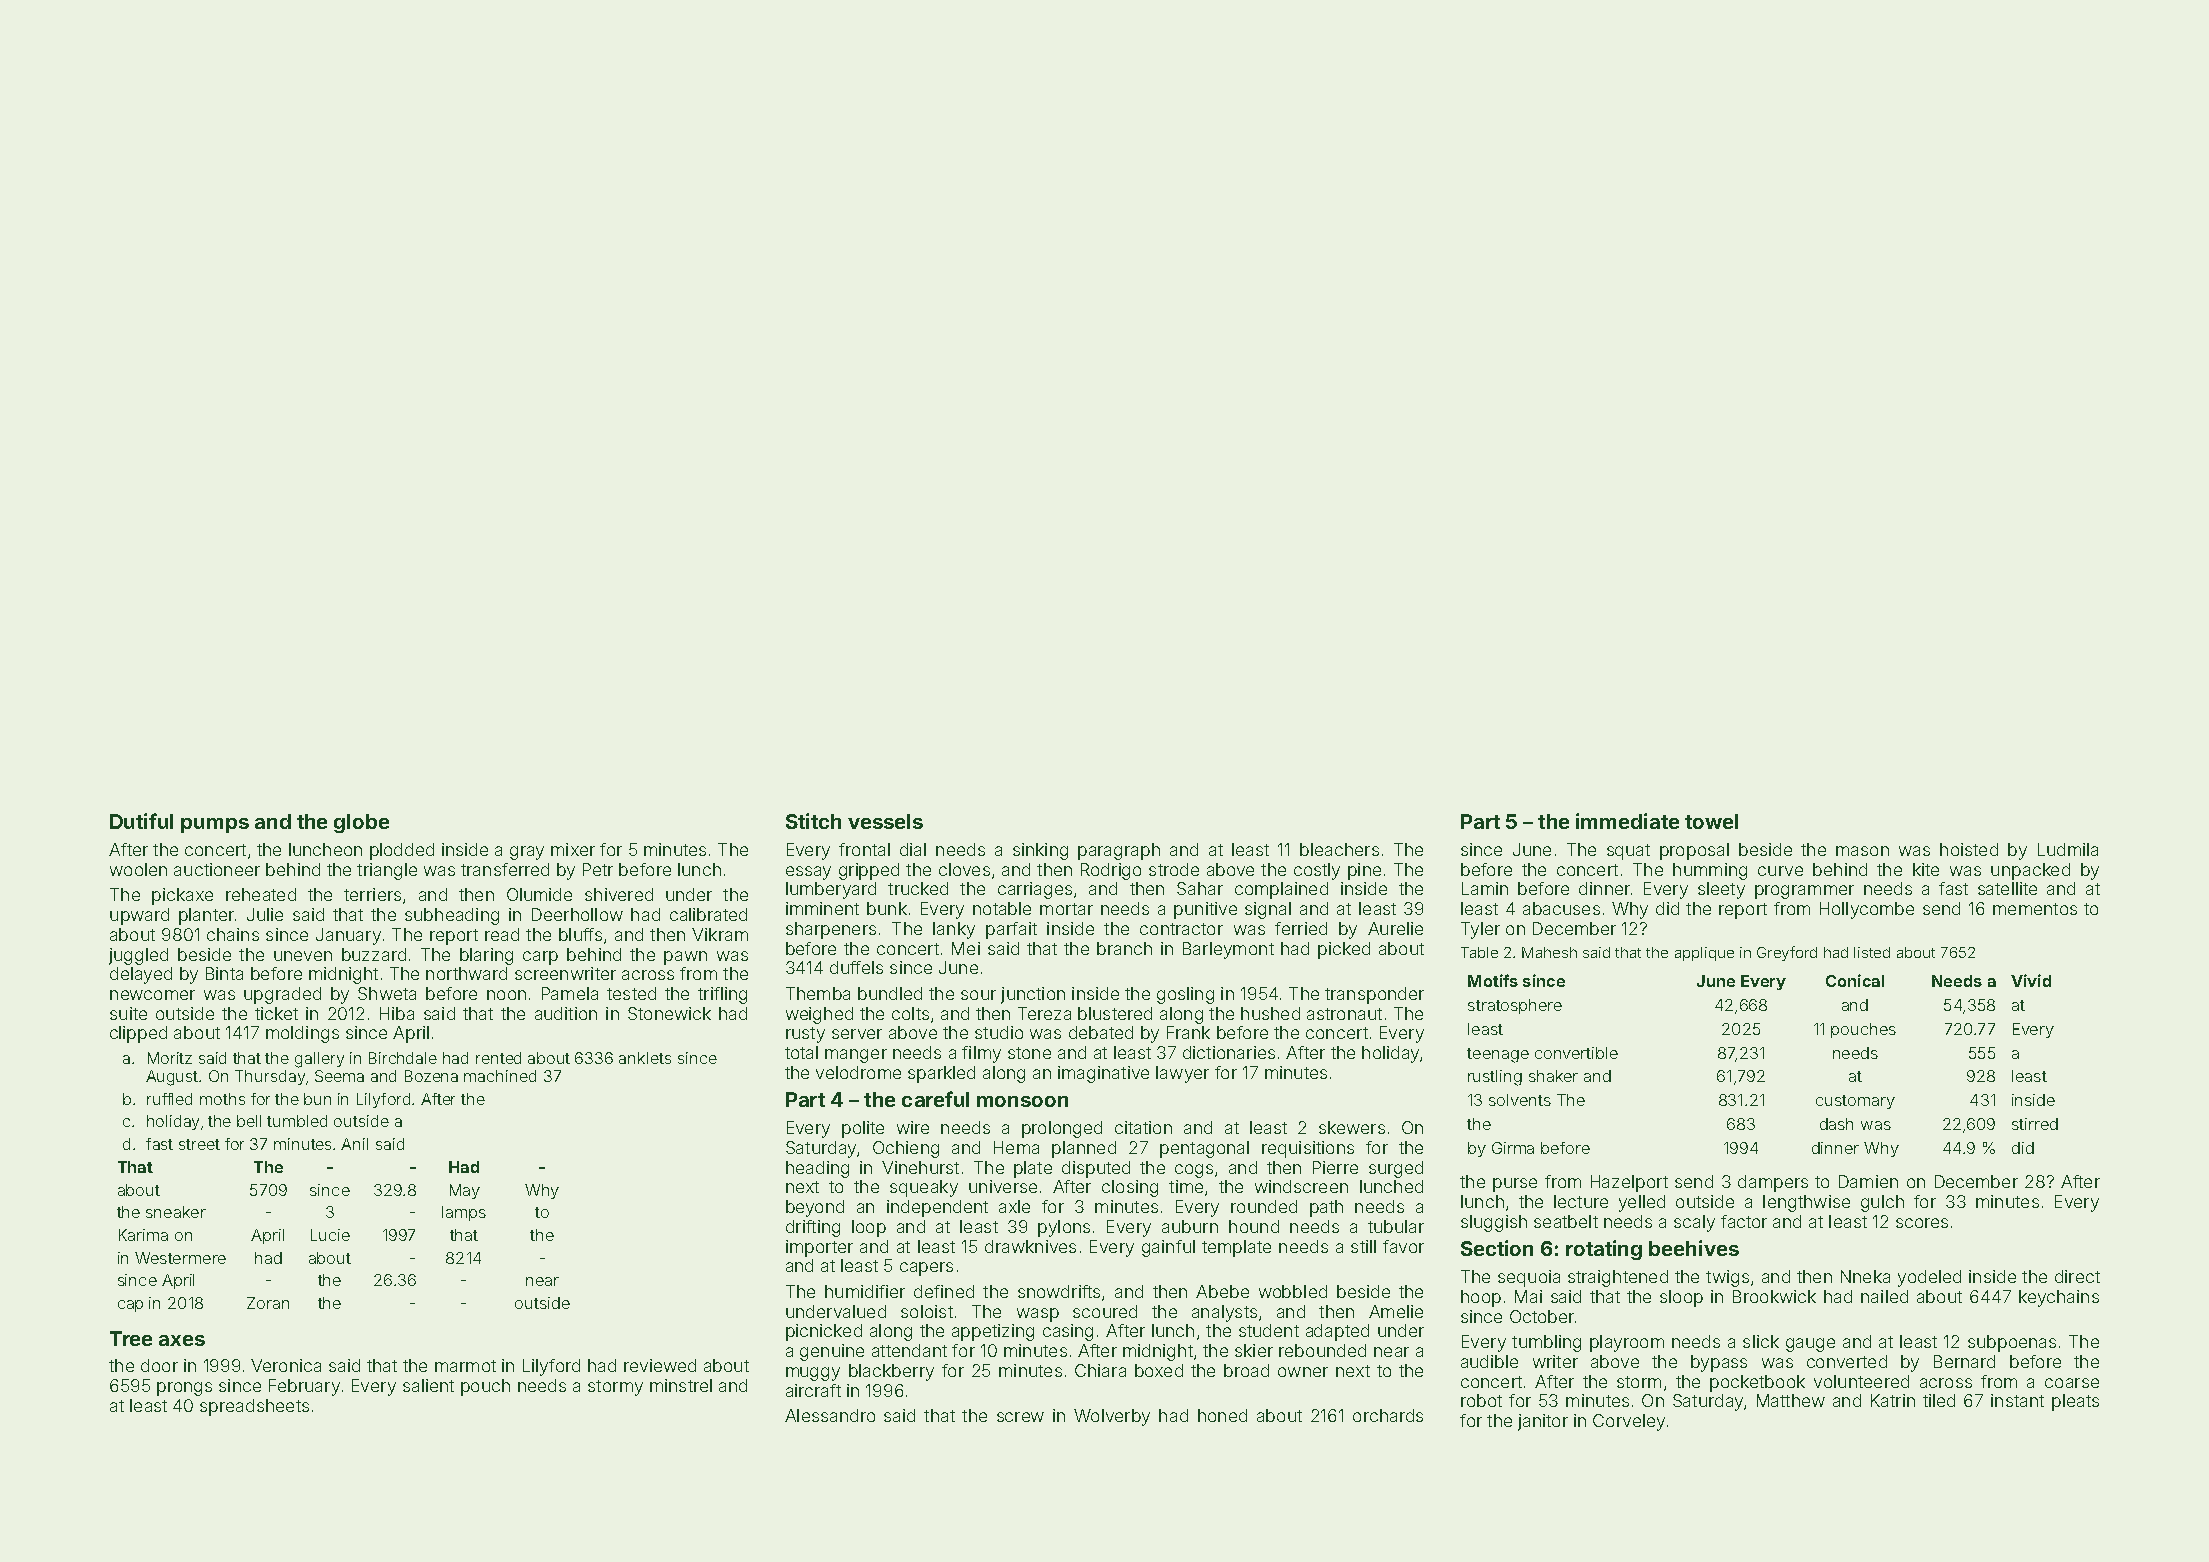  I want to click on Anil, so click(354, 1144).
